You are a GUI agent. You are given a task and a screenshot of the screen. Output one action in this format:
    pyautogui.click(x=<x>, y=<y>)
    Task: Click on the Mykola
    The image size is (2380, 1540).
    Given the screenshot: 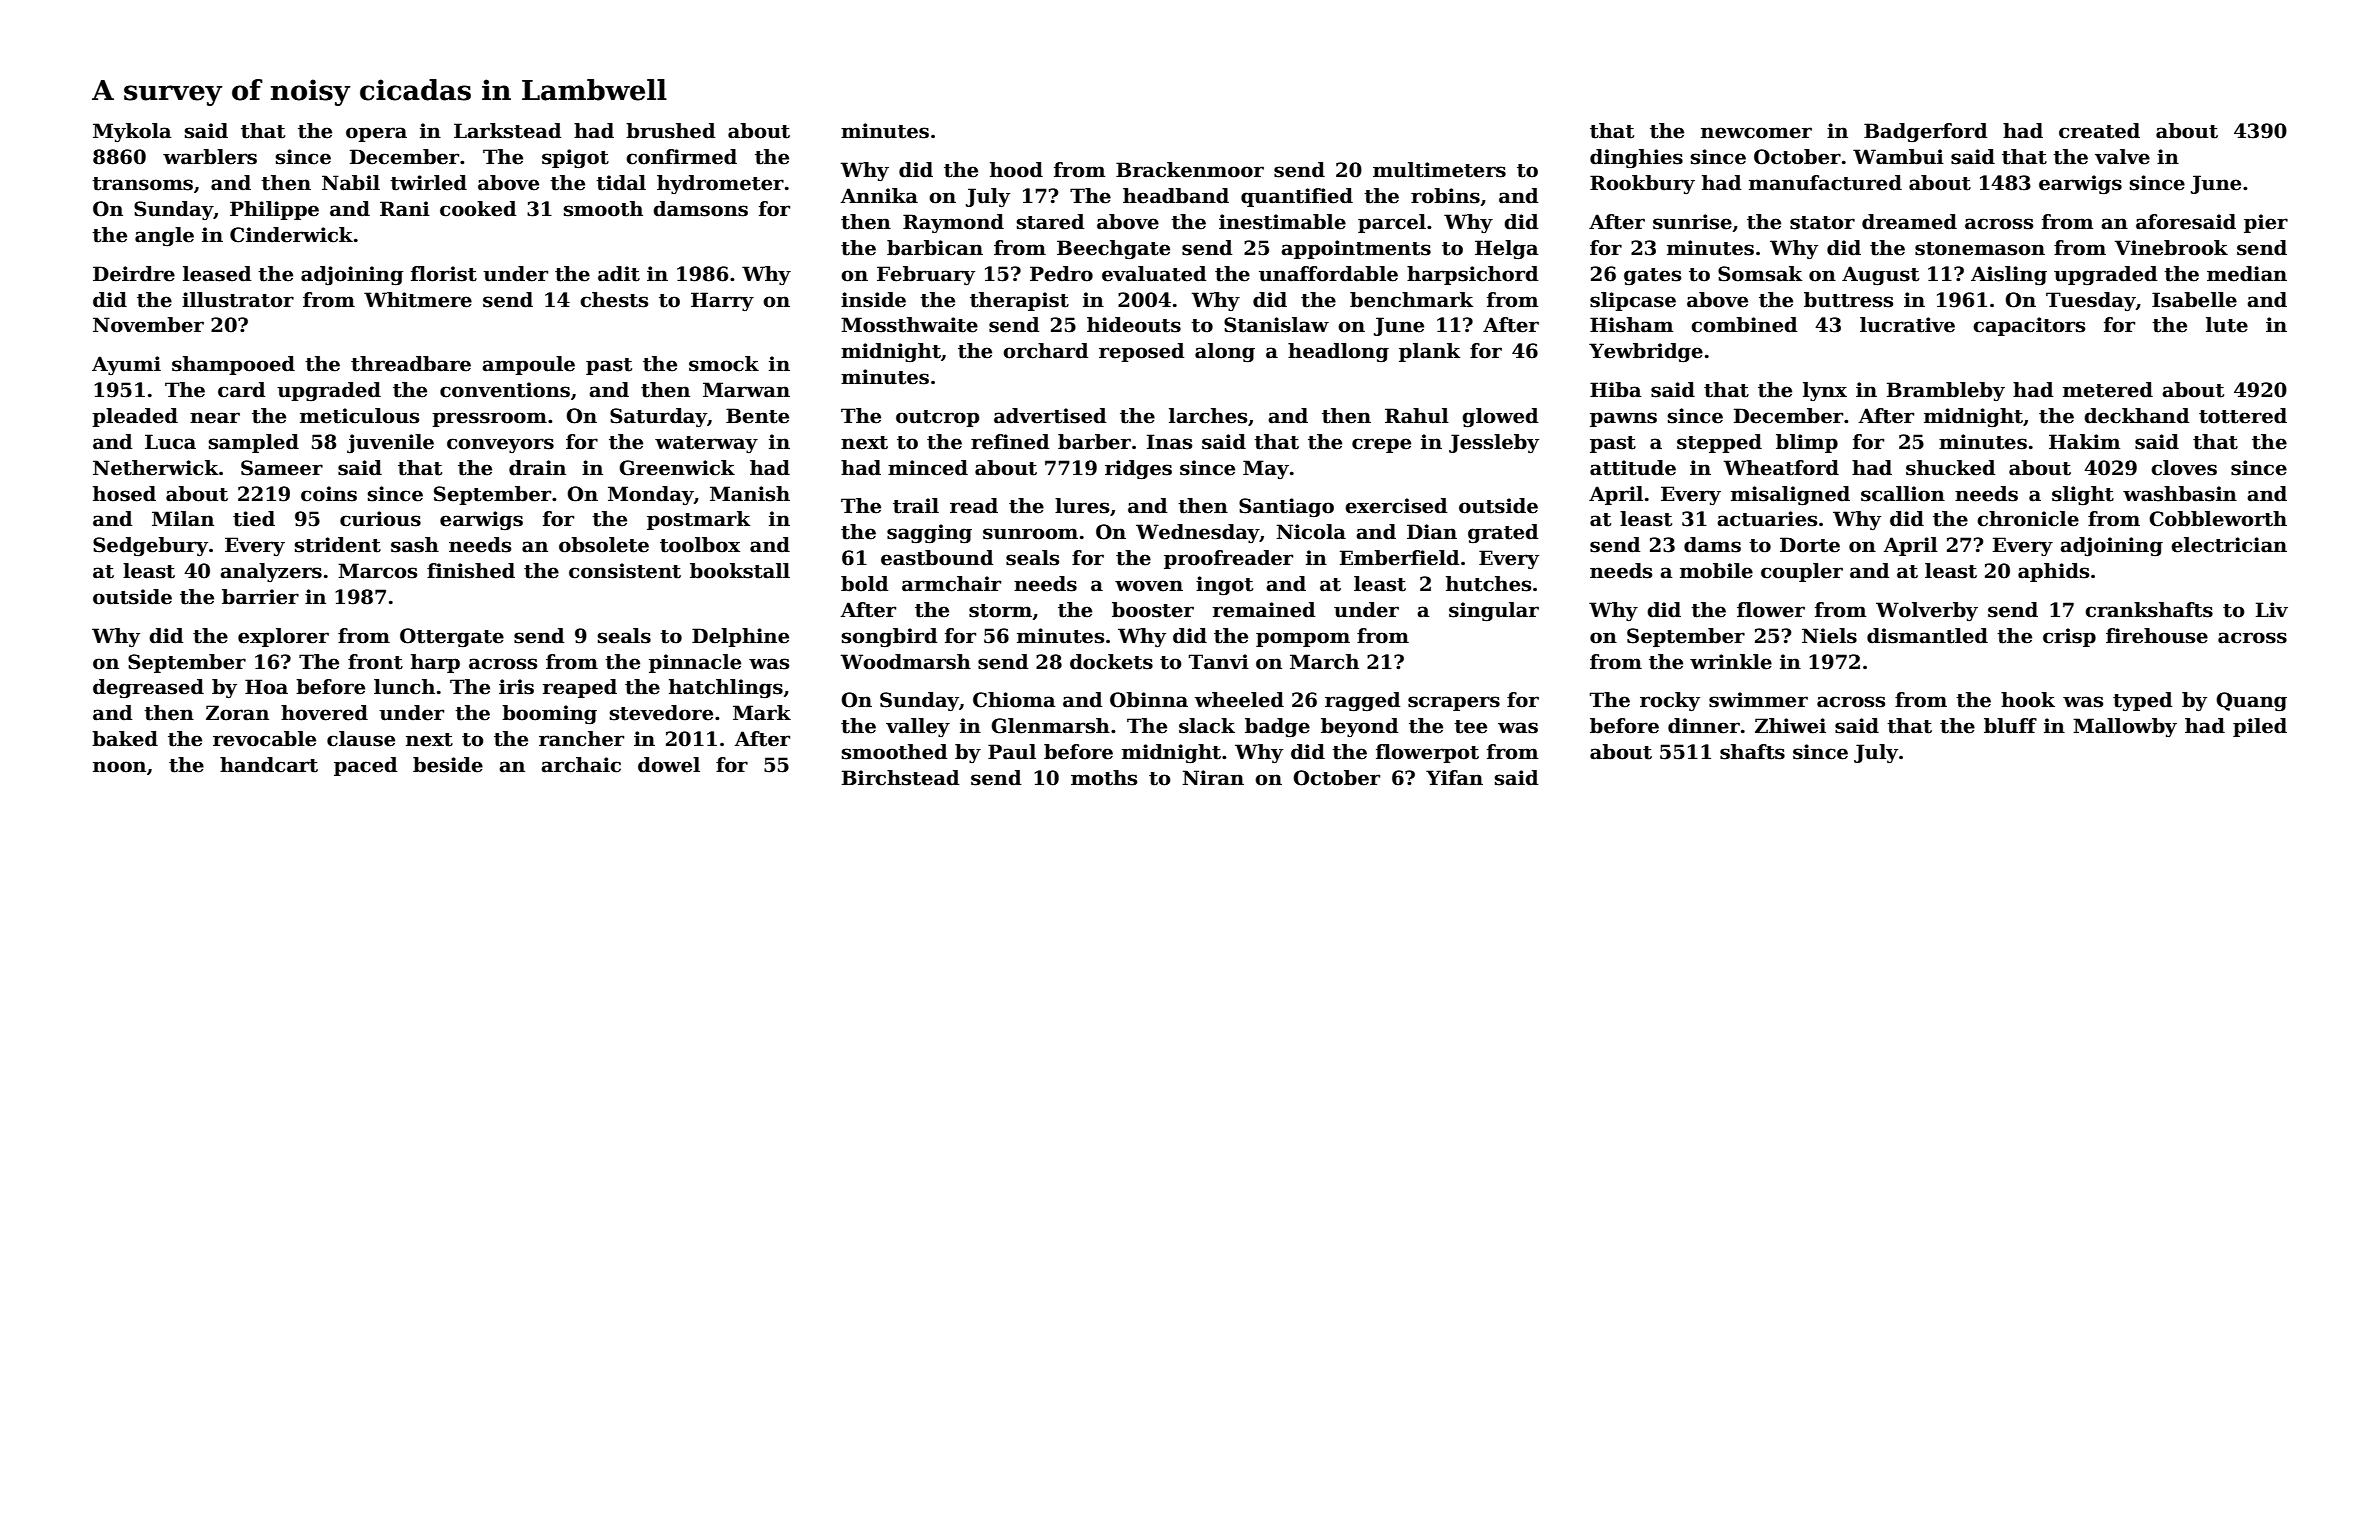 What is the action you would take?
    pyautogui.click(x=132, y=132)
